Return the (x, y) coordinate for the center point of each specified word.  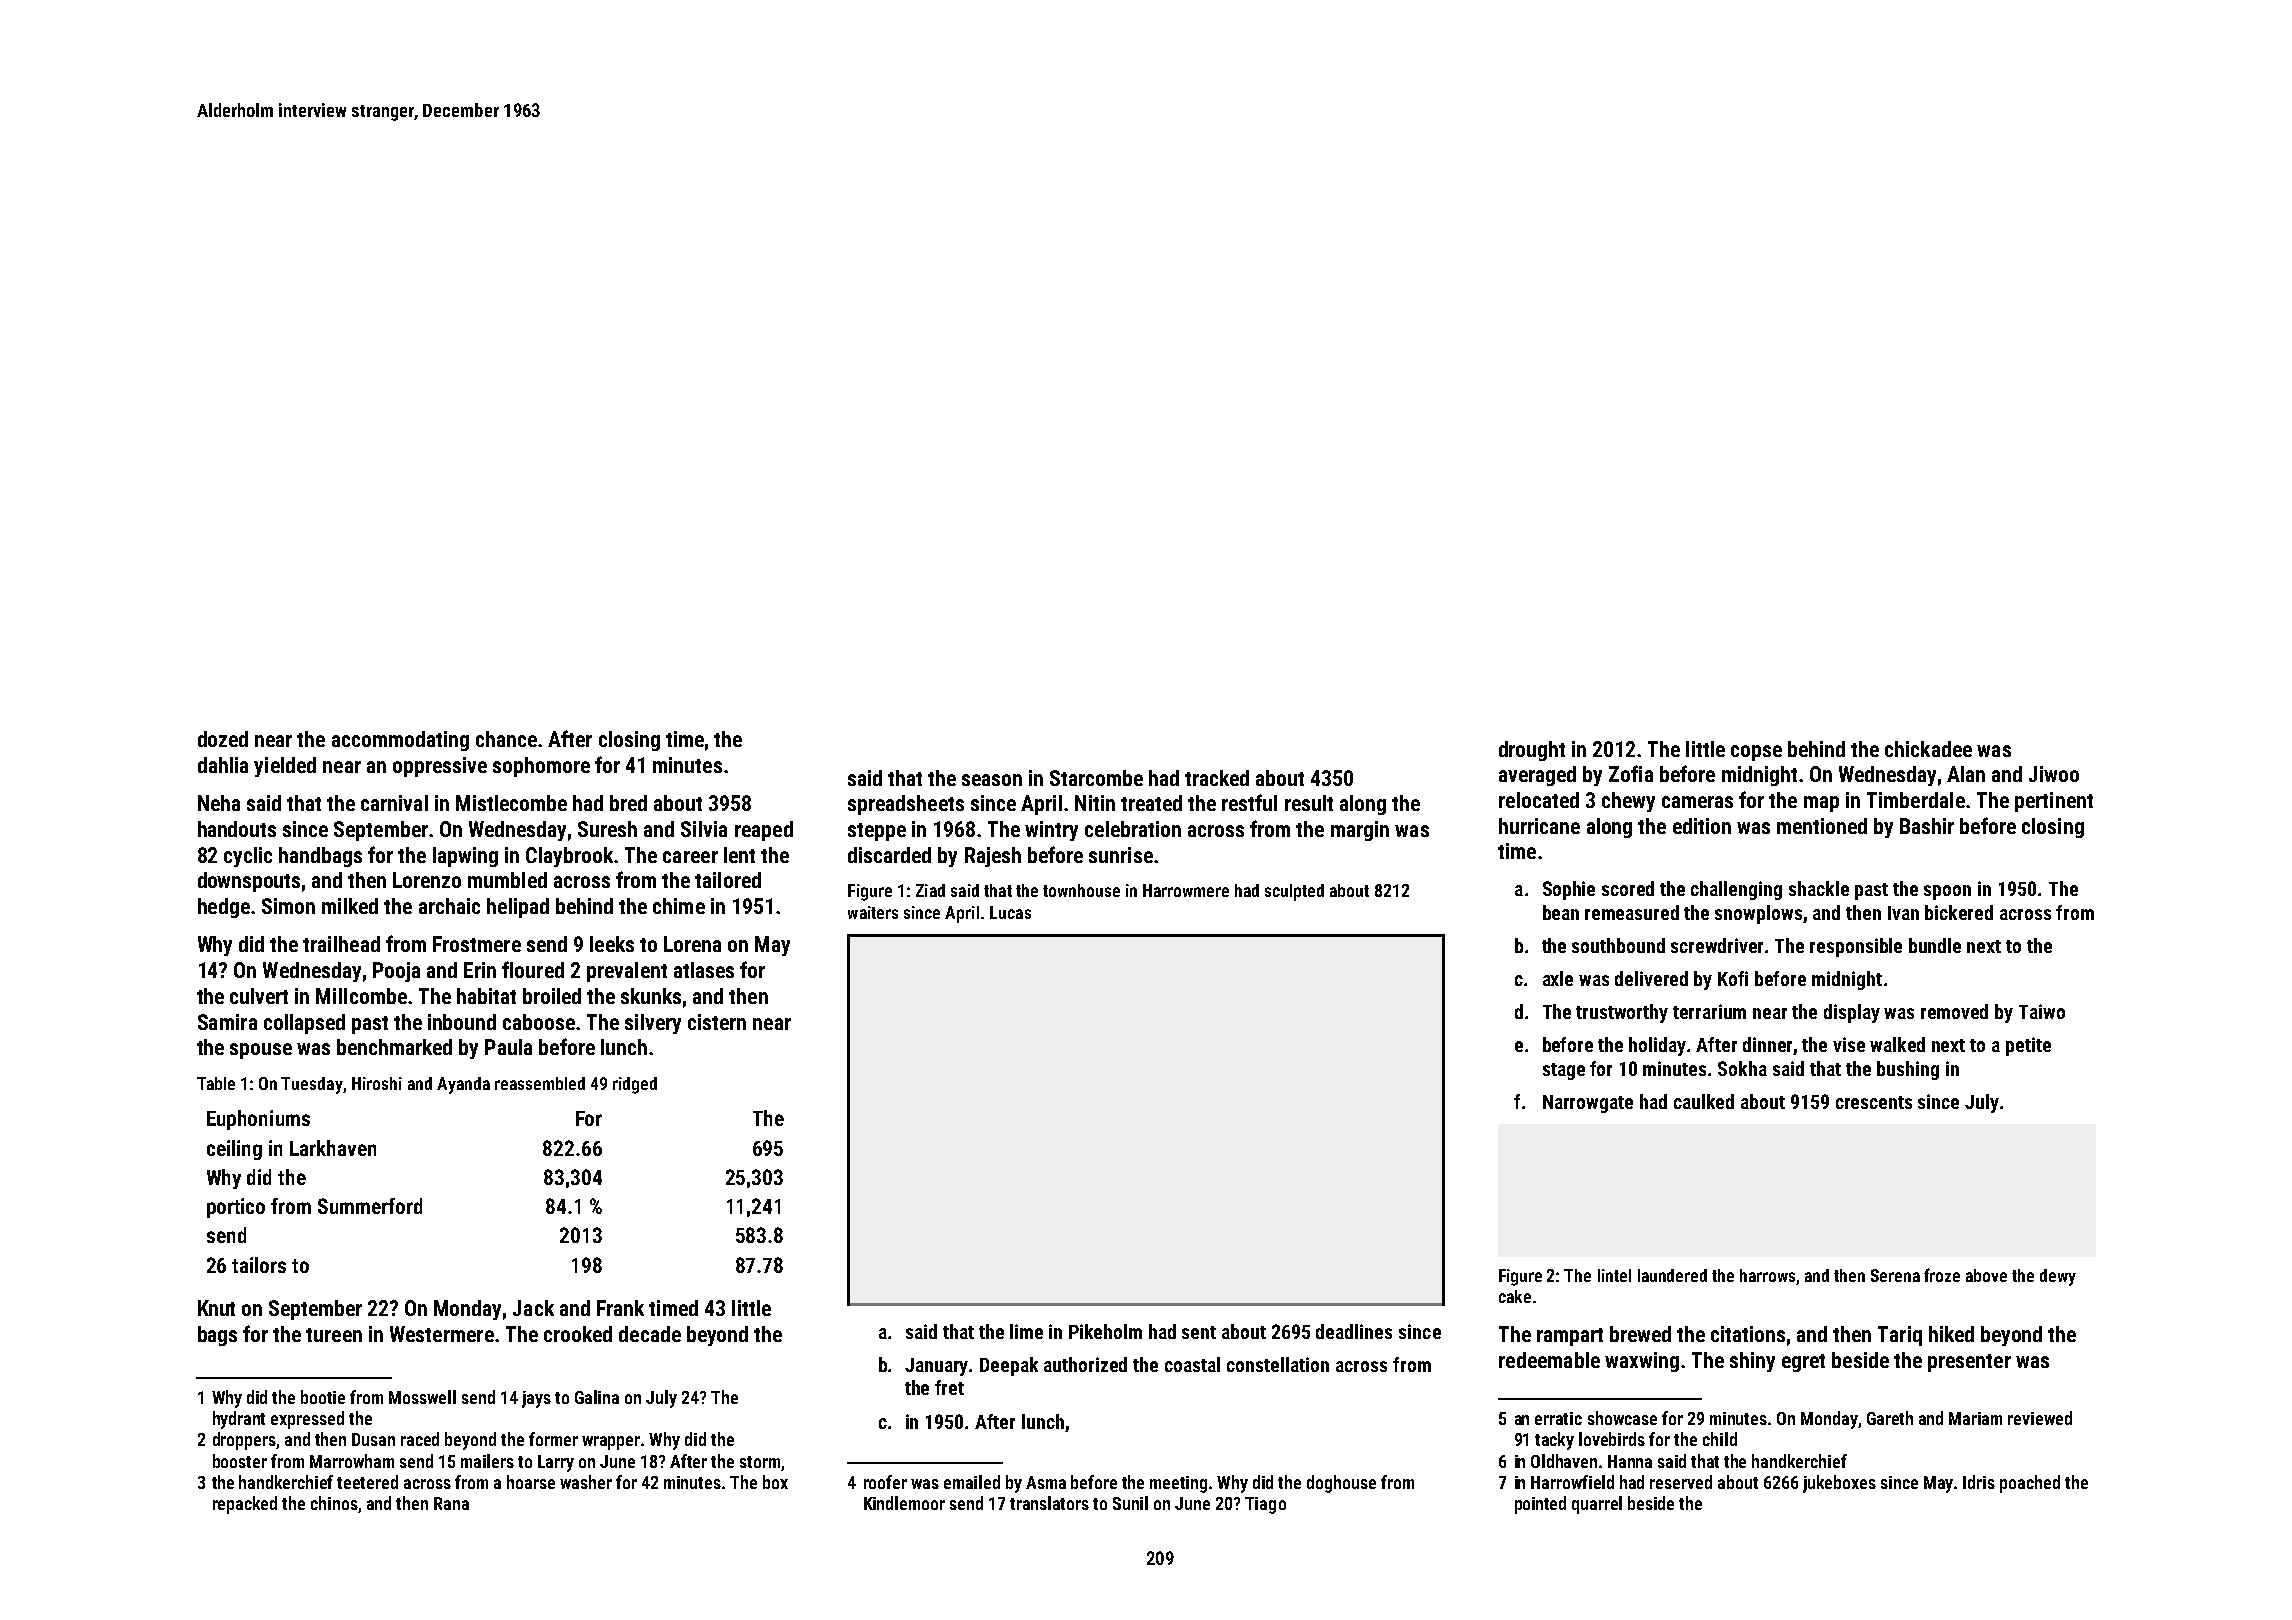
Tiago (1265, 1505)
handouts (237, 829)
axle (1558, 978)
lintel (1614, 1275)
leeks (612, 944)
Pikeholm (1105, 1331)
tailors (259, 1265)
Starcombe (1096, 778)
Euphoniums (258, 1120)
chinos (334, 1503)
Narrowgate (1588, 1104)
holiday (1658, 1046)
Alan (1966, 774)
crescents (1874, 1102)
